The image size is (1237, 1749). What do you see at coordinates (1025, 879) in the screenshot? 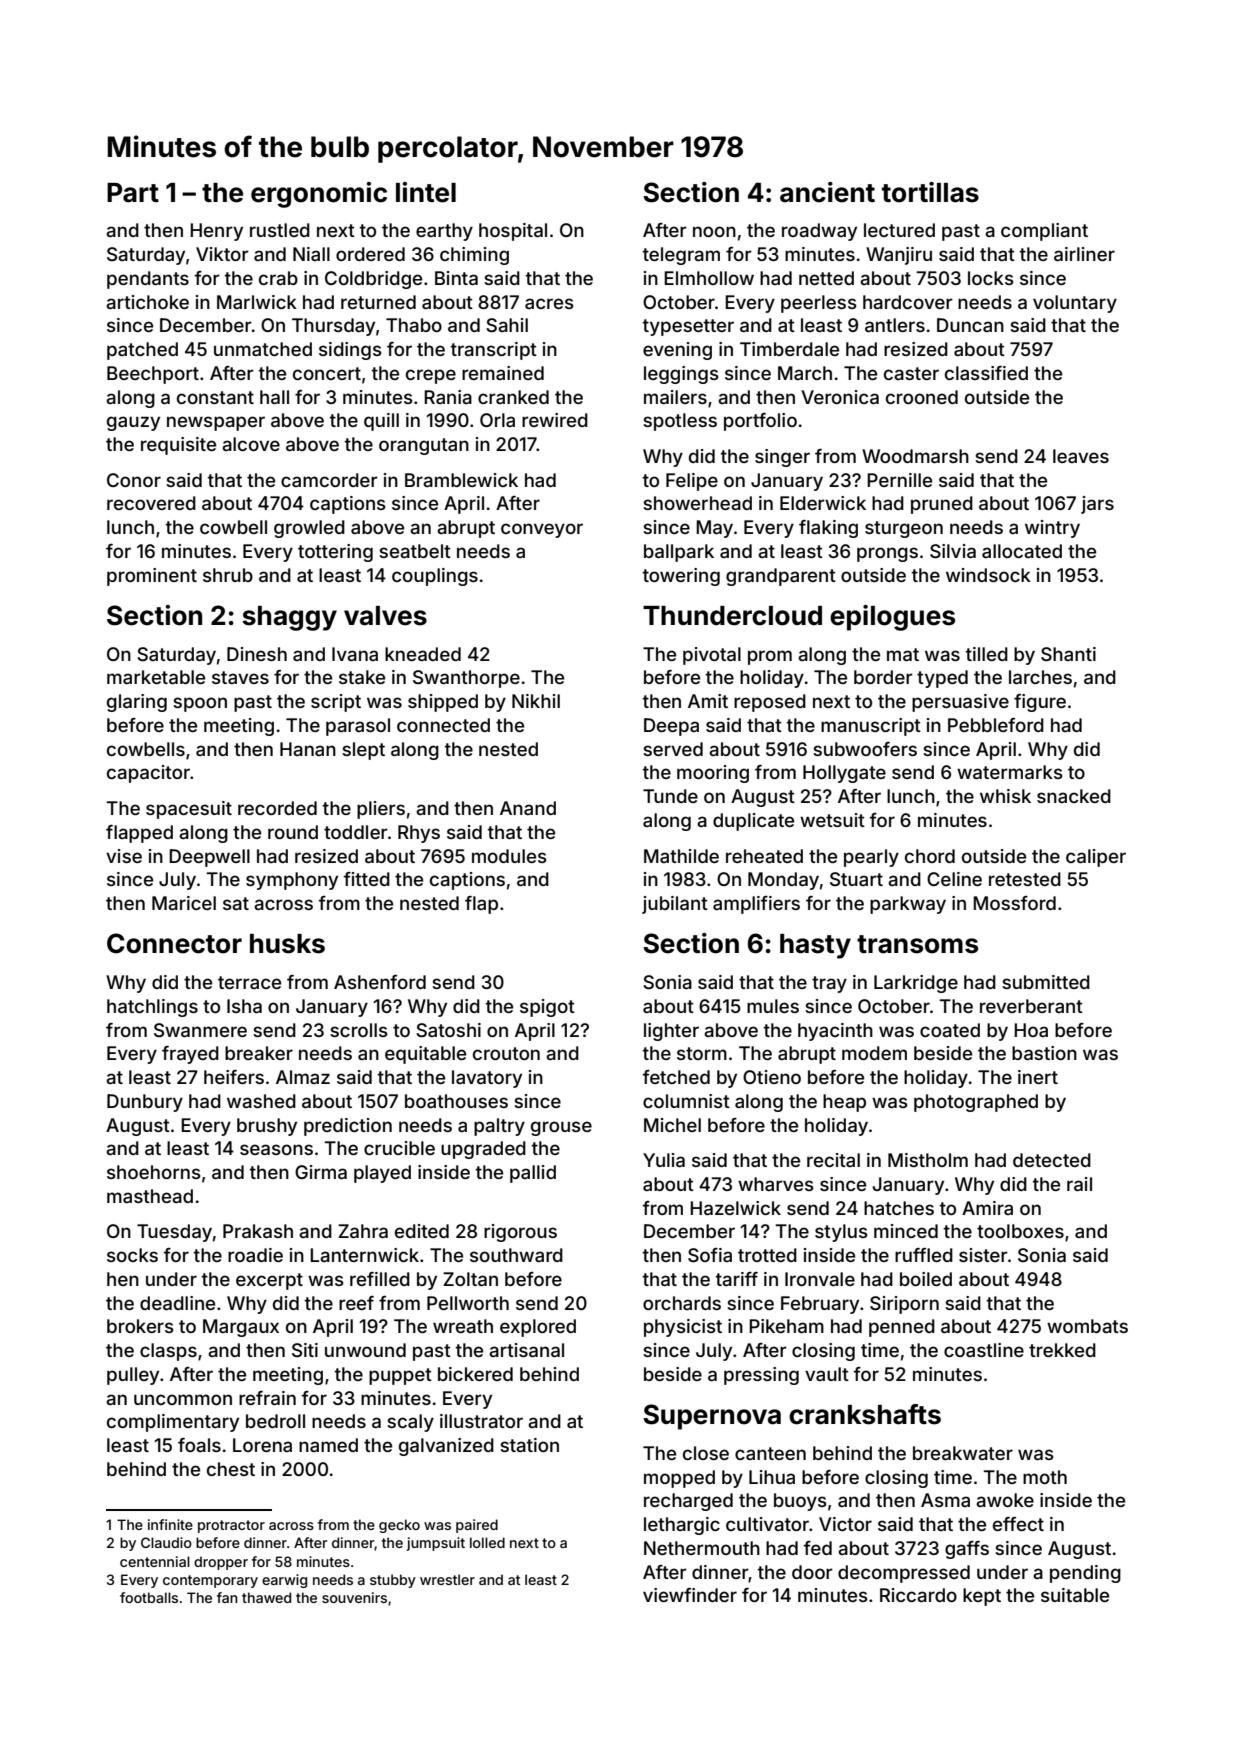
I see `retested` at bounding box center [1025, 879].
